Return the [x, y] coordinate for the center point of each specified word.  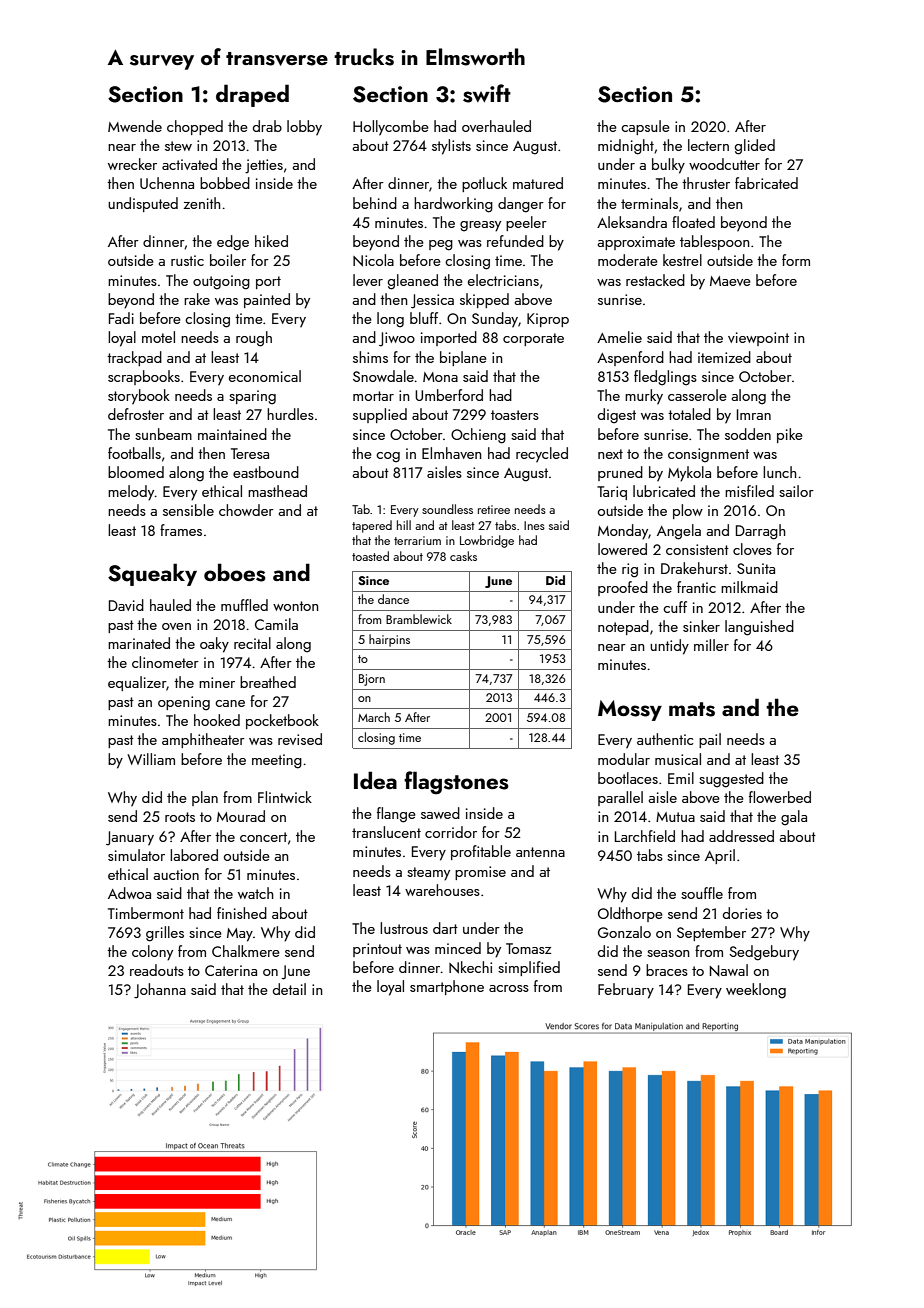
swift [487, 93]
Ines [534, 525]
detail [289, 989]
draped [252, 95]
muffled [244, 605]
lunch [779, 472]
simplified [529, 968]
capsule [645, 127]
